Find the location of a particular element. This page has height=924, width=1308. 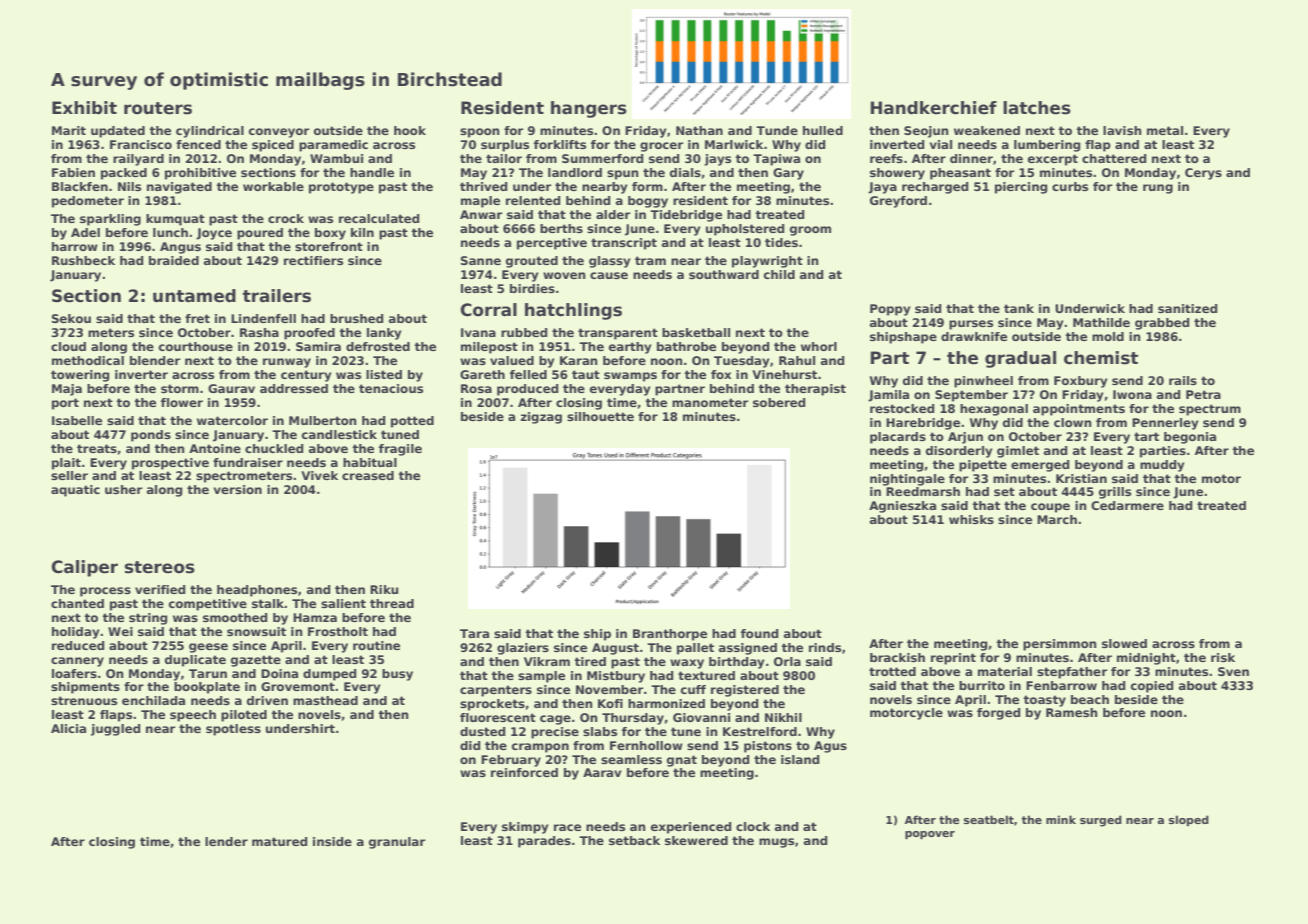

copied is located at coordinates (1152, 687).
